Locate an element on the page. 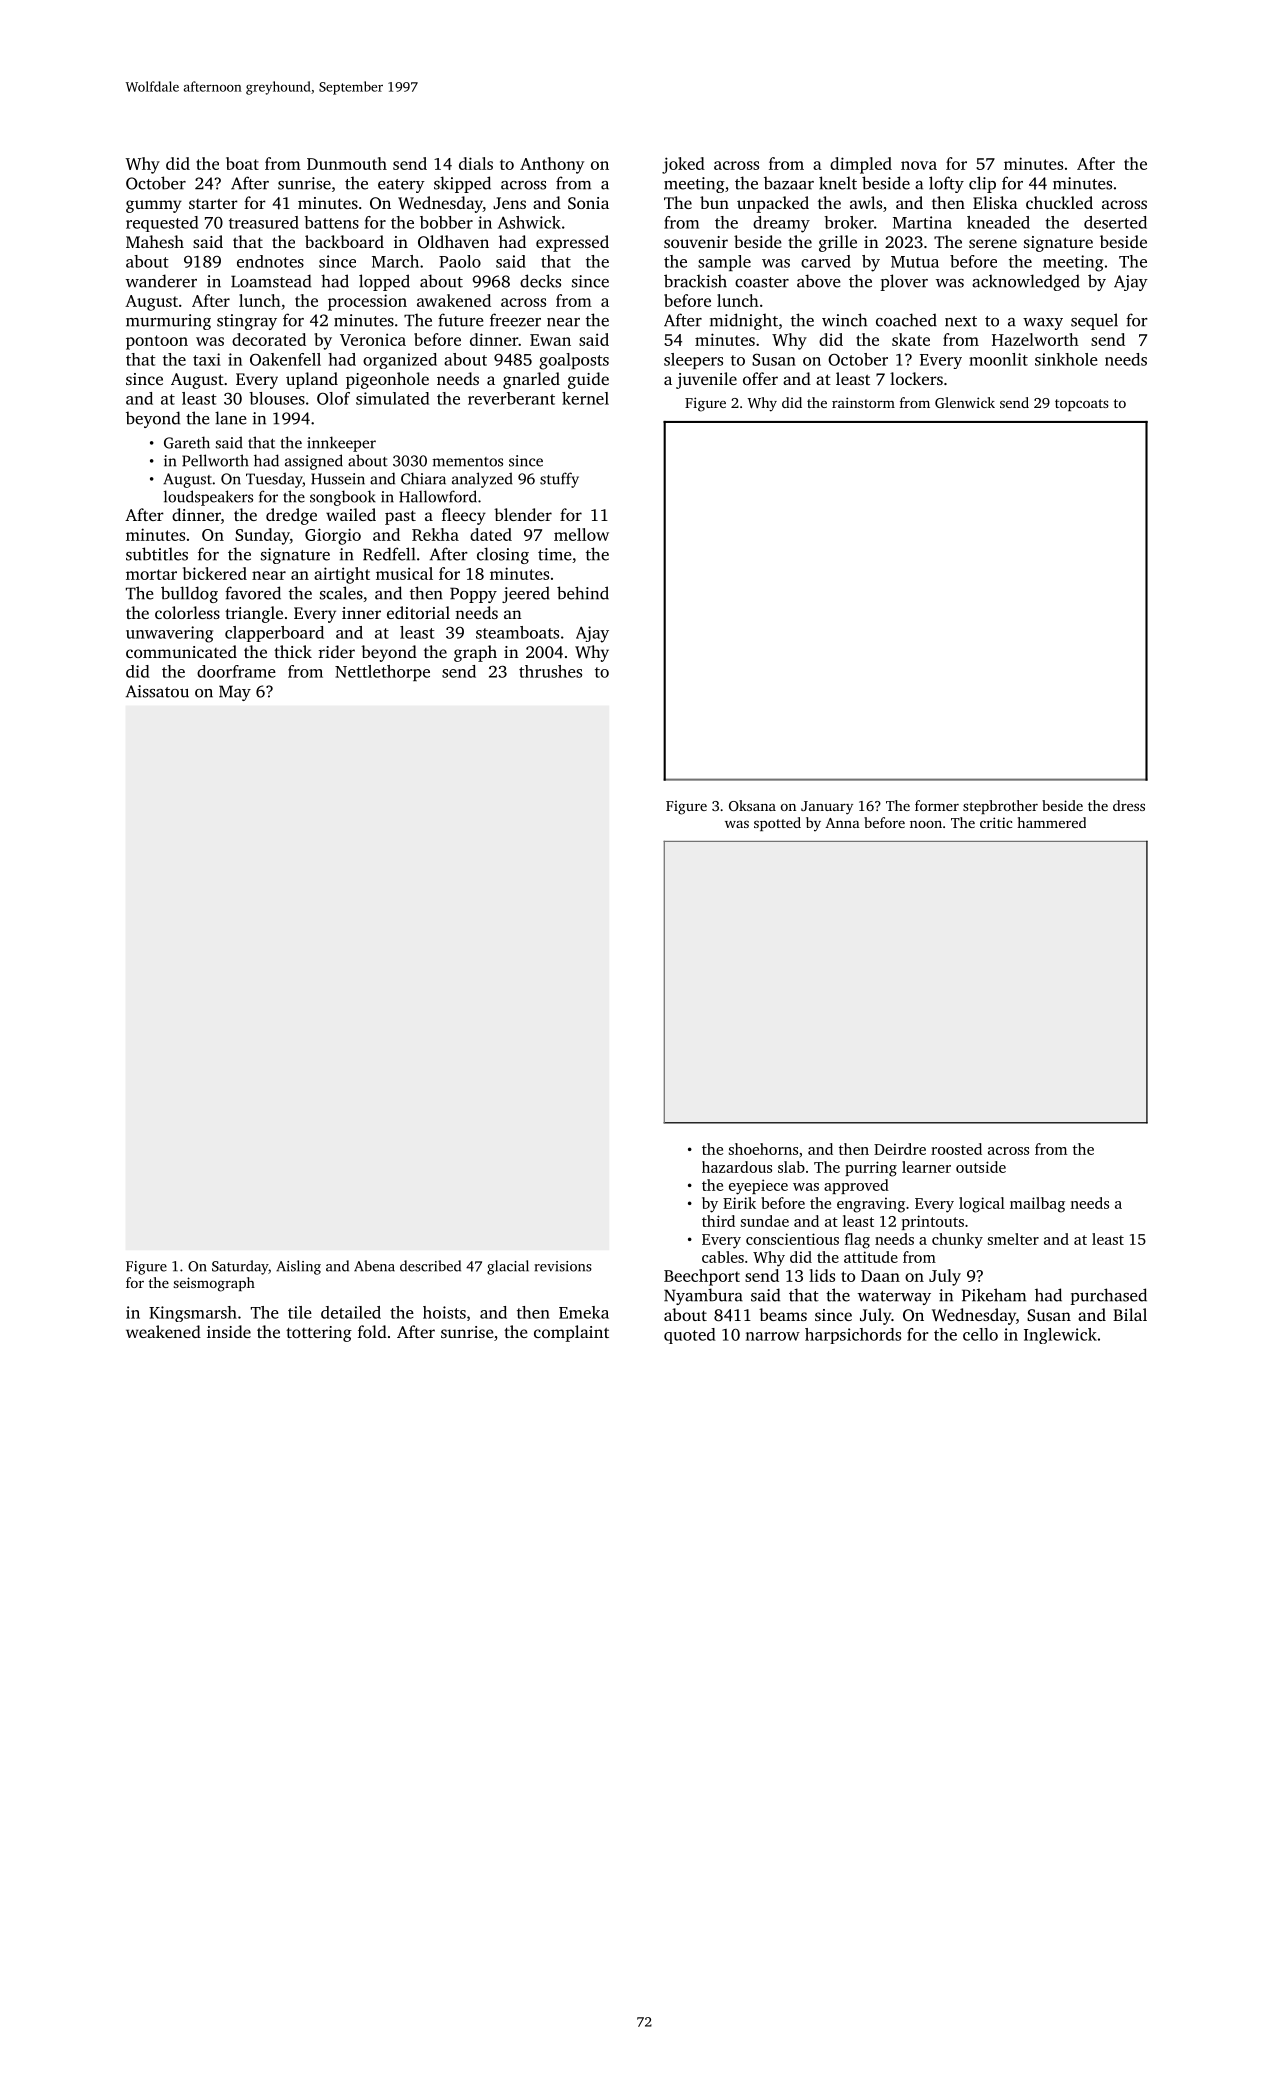  mailbag is located at coordinates (1037, 1205).
